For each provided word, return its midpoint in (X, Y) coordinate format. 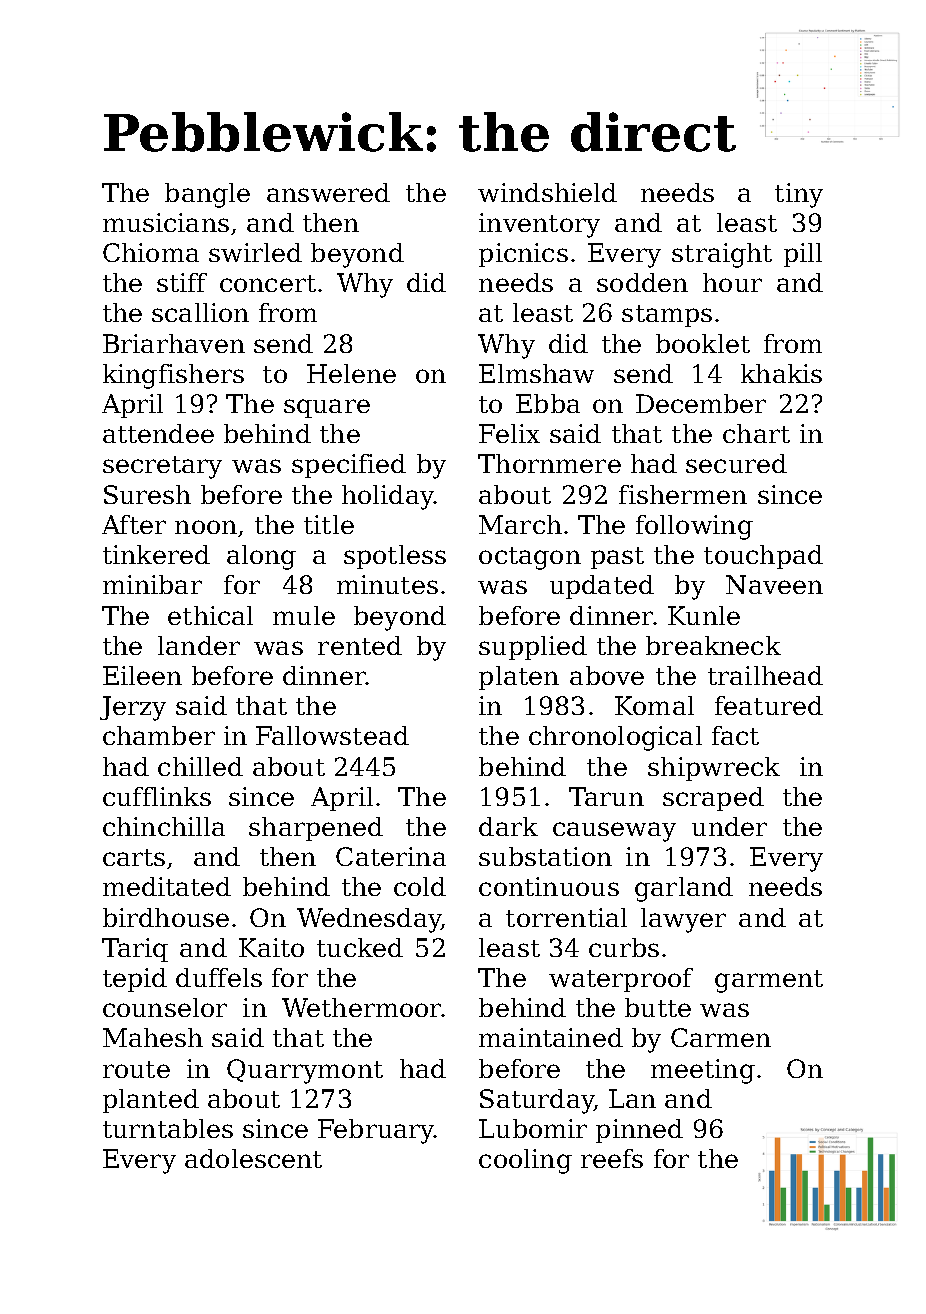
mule (304, 615)
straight (722, 255)
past (617, 558)
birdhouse (166, 917)
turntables (168, 1128)
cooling (525, 1161)
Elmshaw (536, 373)
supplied (533, 648)
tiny (799, 195)
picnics (523, 255)
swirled (255, 252)
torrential (566, 917)
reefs (612, 1158)
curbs (624, 947)
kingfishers (173, 376)
